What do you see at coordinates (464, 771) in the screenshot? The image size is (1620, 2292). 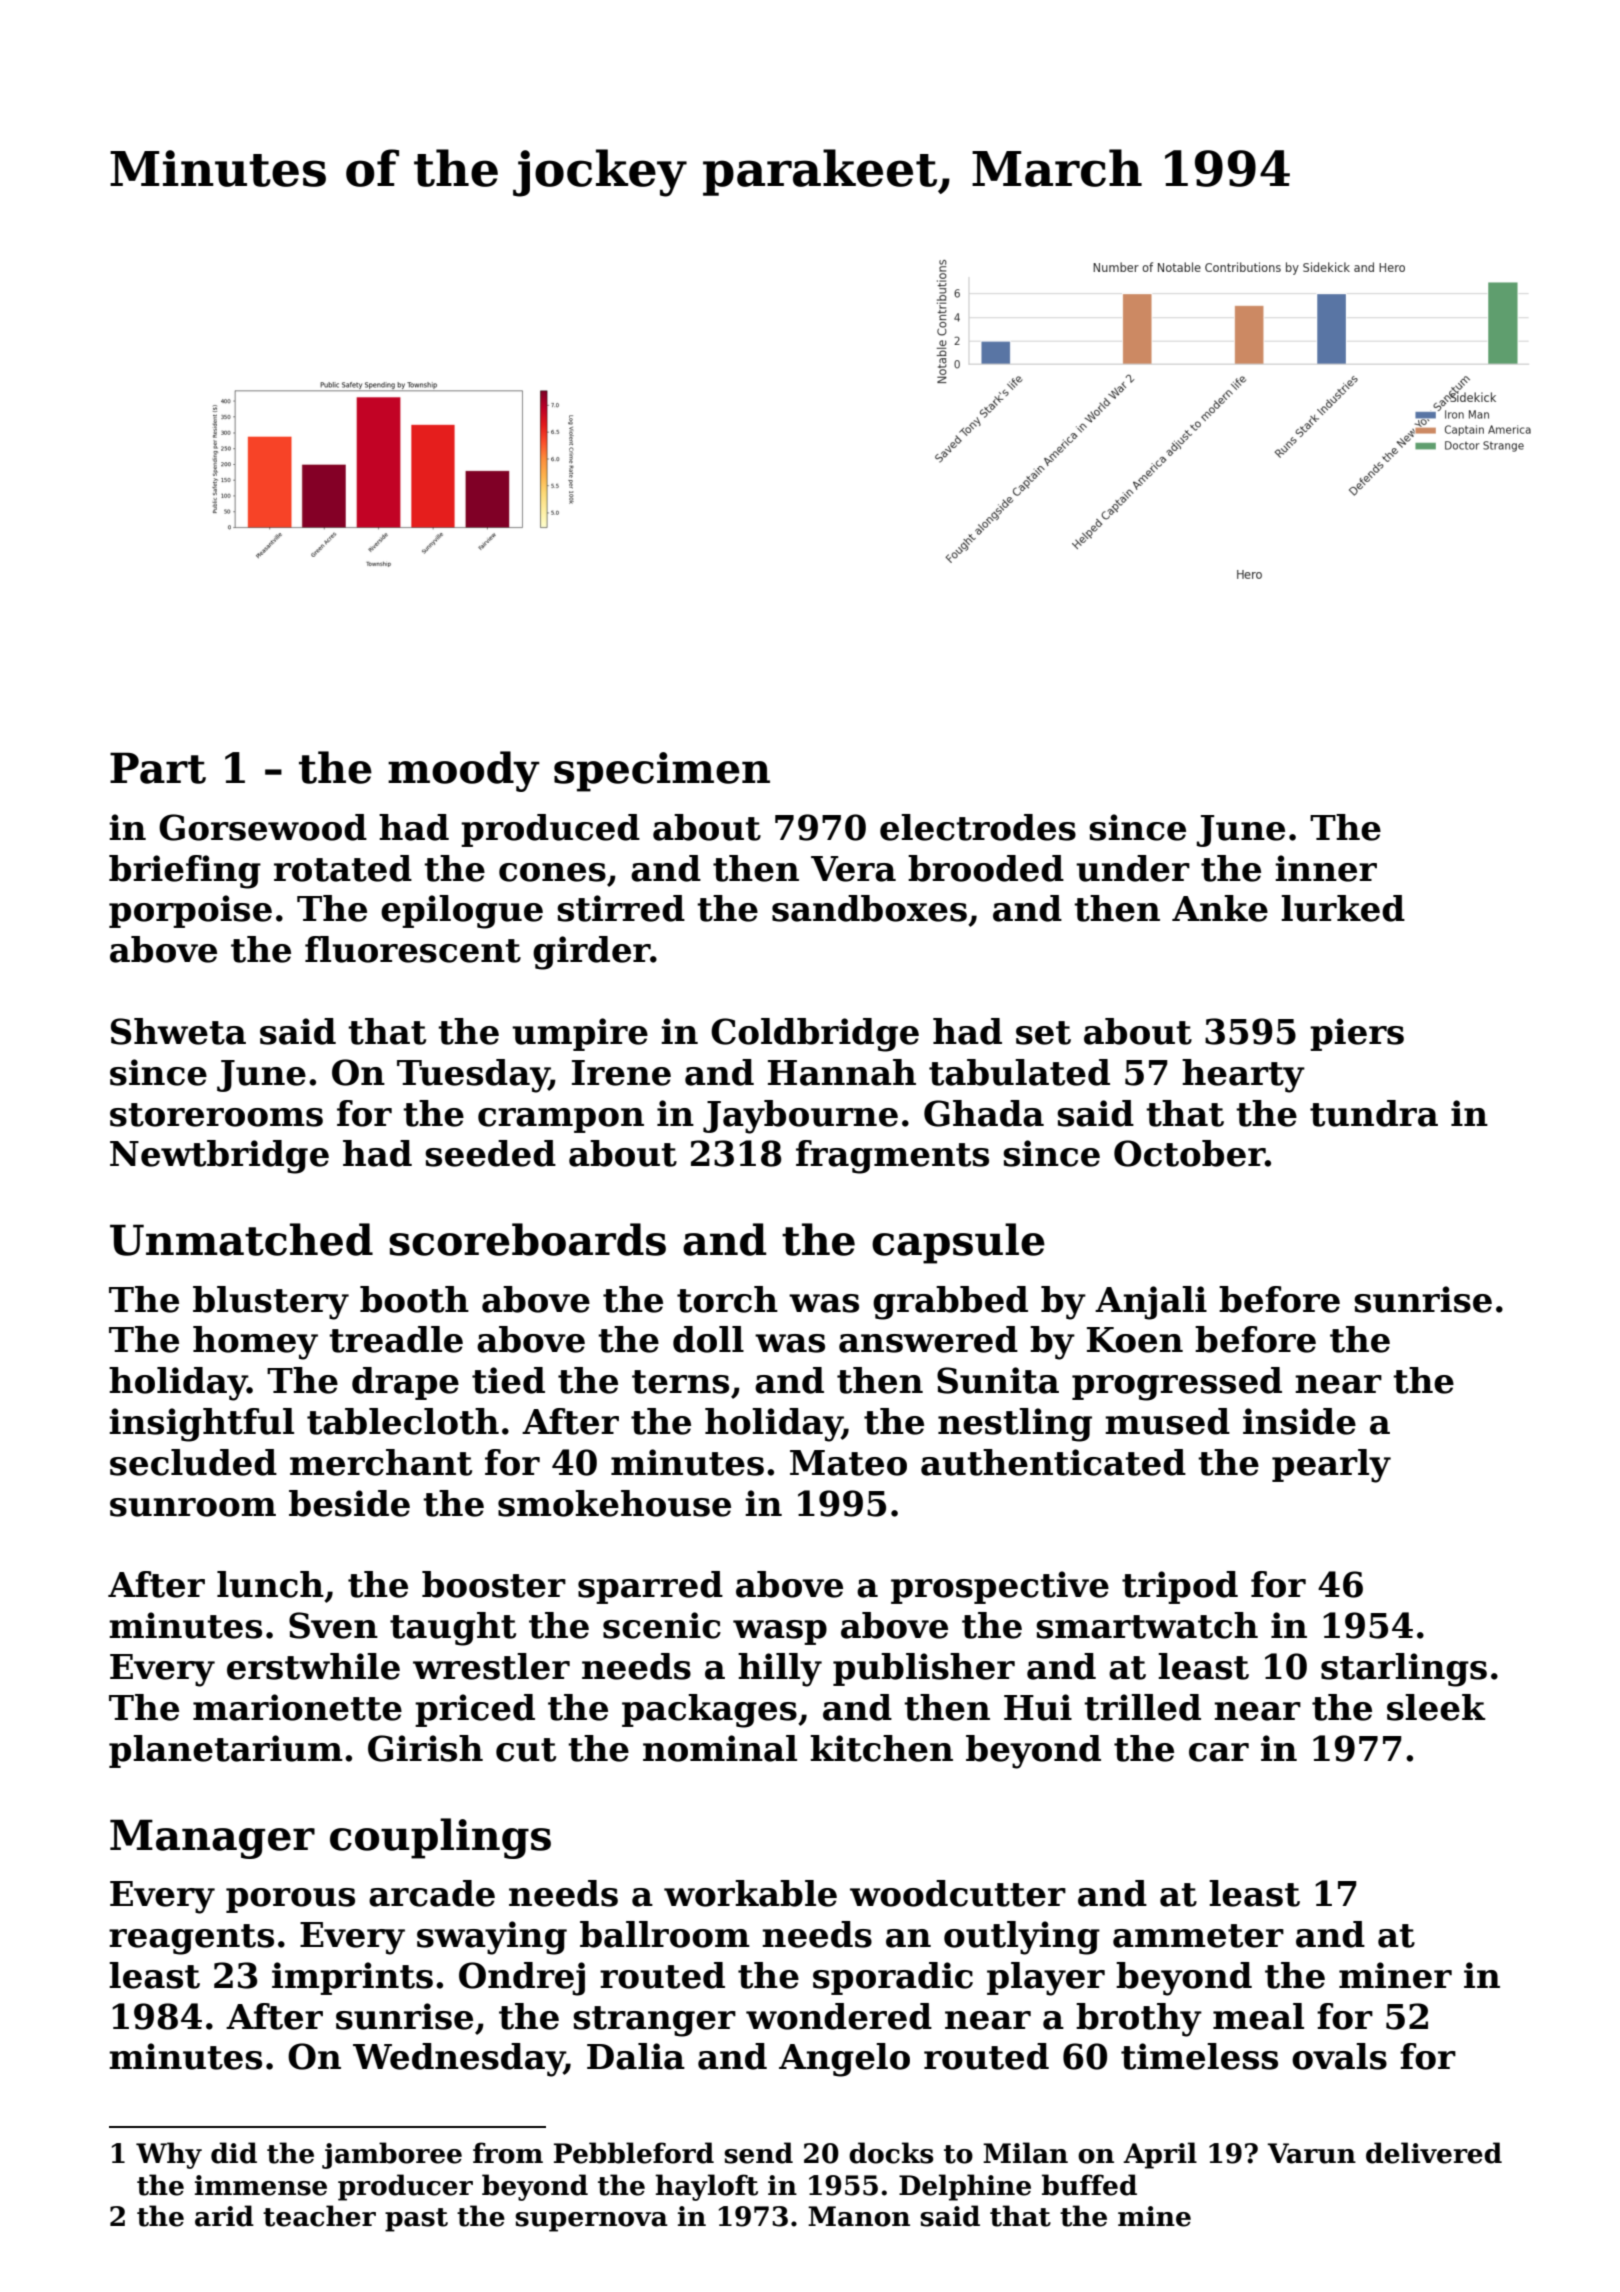 I see `moody` at bounding box center [464, 771].
